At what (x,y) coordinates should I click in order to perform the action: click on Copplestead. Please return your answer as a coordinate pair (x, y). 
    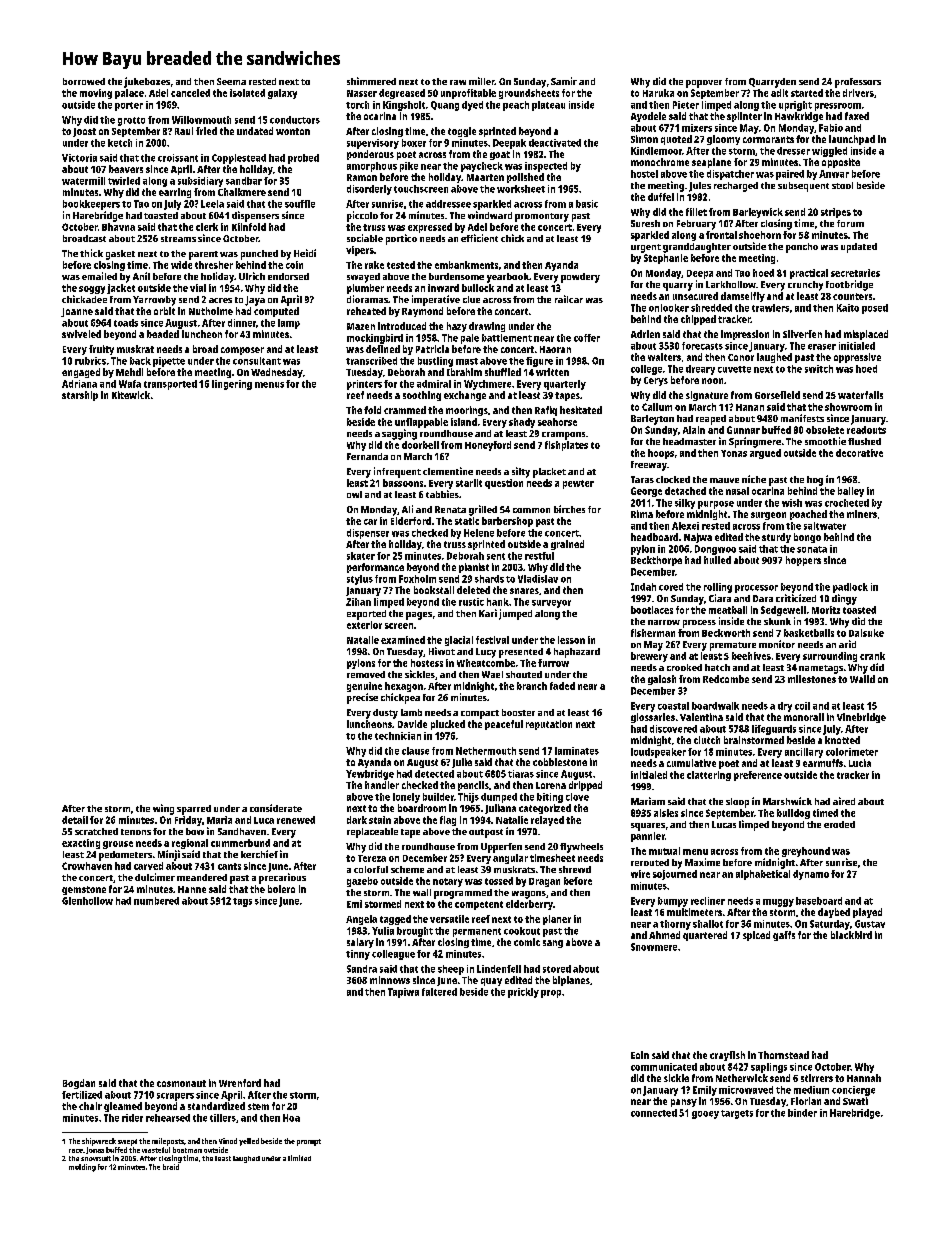
    Looking at the image, I should click on (239, 159).
